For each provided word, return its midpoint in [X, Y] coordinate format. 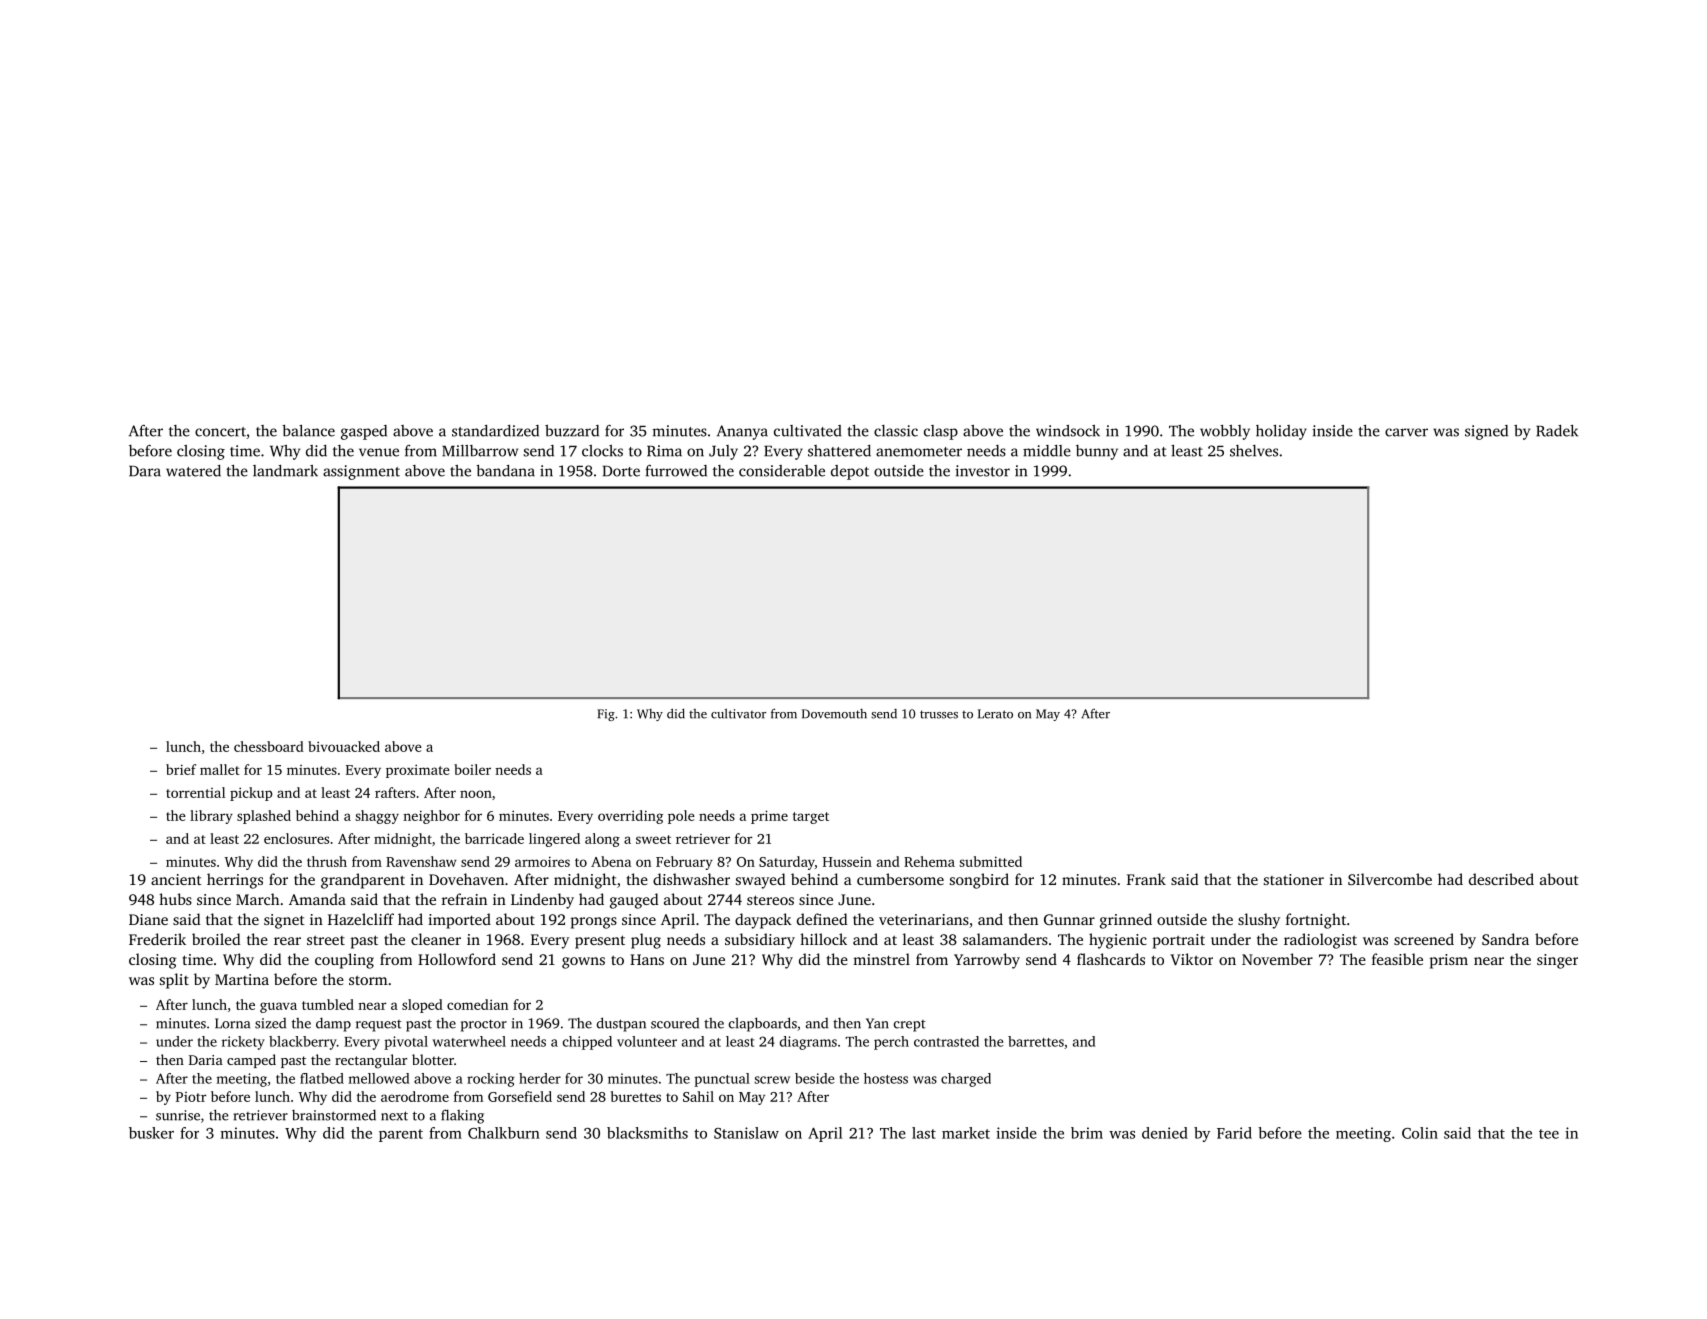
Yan [877, 1023]
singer [1557, 961]
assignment [361, 472]
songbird [979, 881]
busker [151, 1133]
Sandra [1505, 939]
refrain [464, 899]
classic [896, 431]
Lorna [232, 1023]
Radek [1557, 431]
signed [1486, 432]
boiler [472, 769]
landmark [285, 471]
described [1501, 879]
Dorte [621, 471]
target [811, 818]
